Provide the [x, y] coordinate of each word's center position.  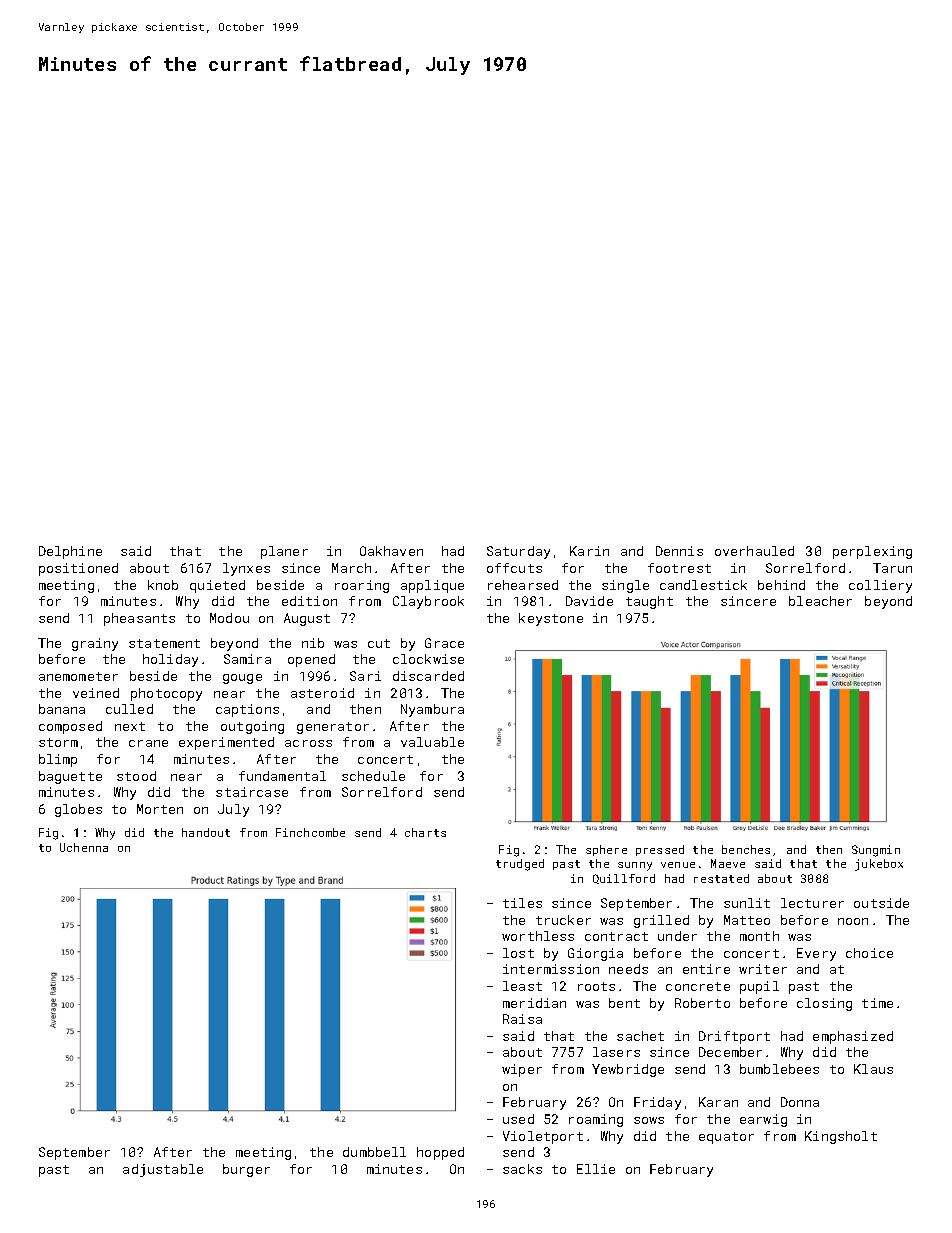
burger [246, 1170]
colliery [880, 586]
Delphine [70, 552]
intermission [551, 969]
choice [869, 953]
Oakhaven [391, 551]
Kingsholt [841, 1137]
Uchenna [84, 847]
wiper [522, 1070]
